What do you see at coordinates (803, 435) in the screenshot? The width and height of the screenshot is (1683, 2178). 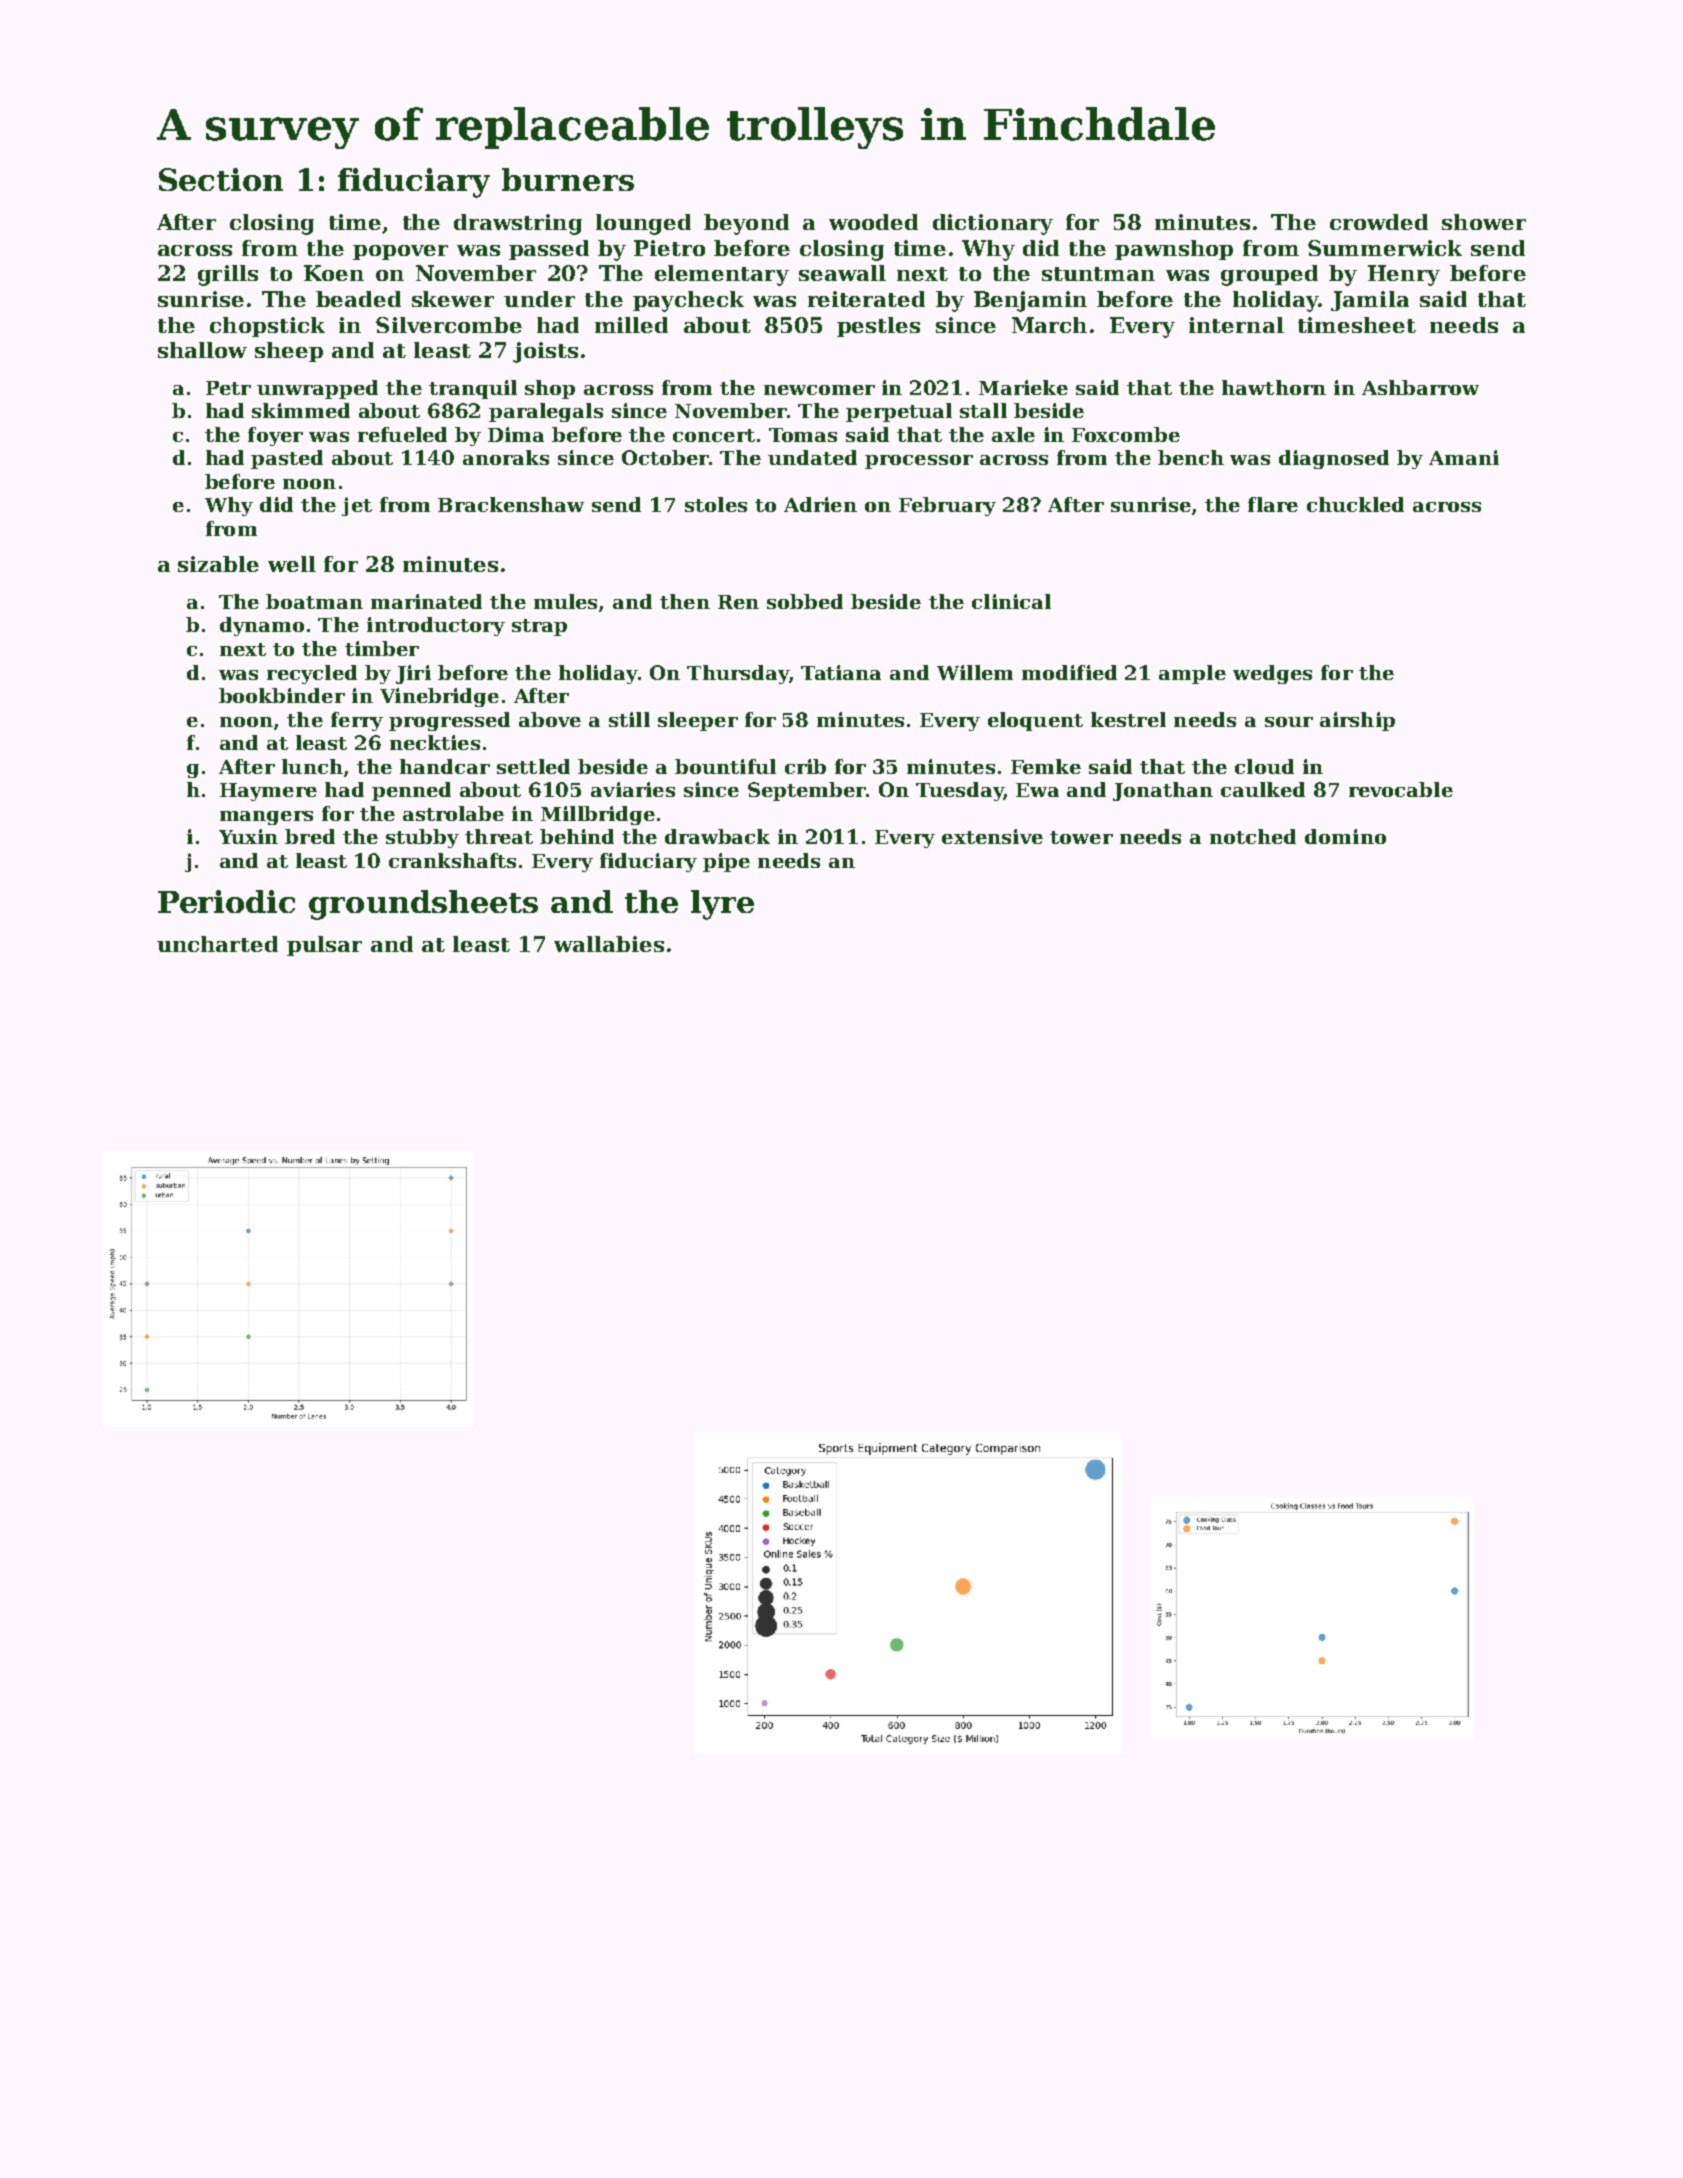 I see `Tomas` at bounding box center [803, 435].
